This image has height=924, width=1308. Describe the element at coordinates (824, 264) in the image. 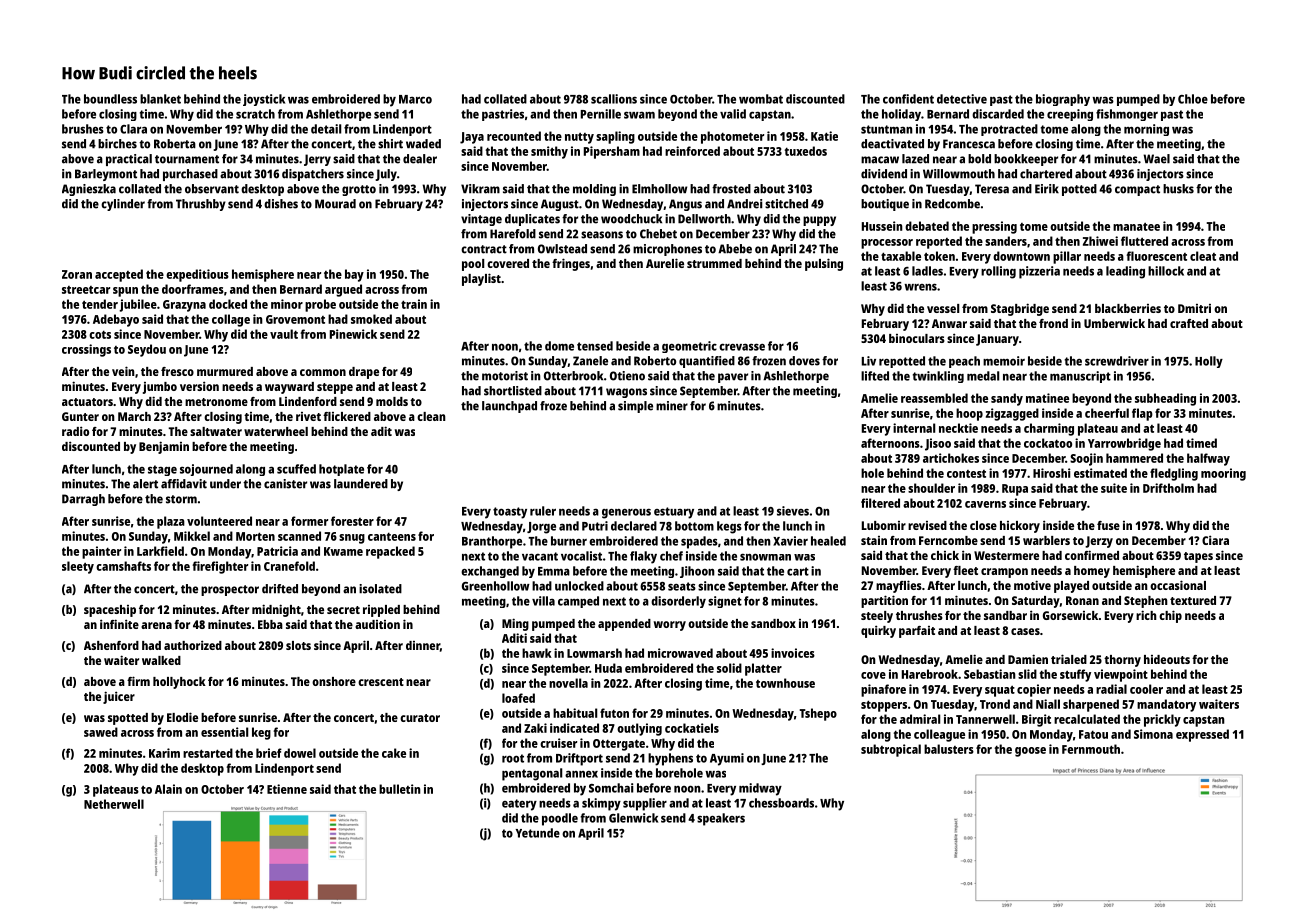

I see `pulsing` at that location.
